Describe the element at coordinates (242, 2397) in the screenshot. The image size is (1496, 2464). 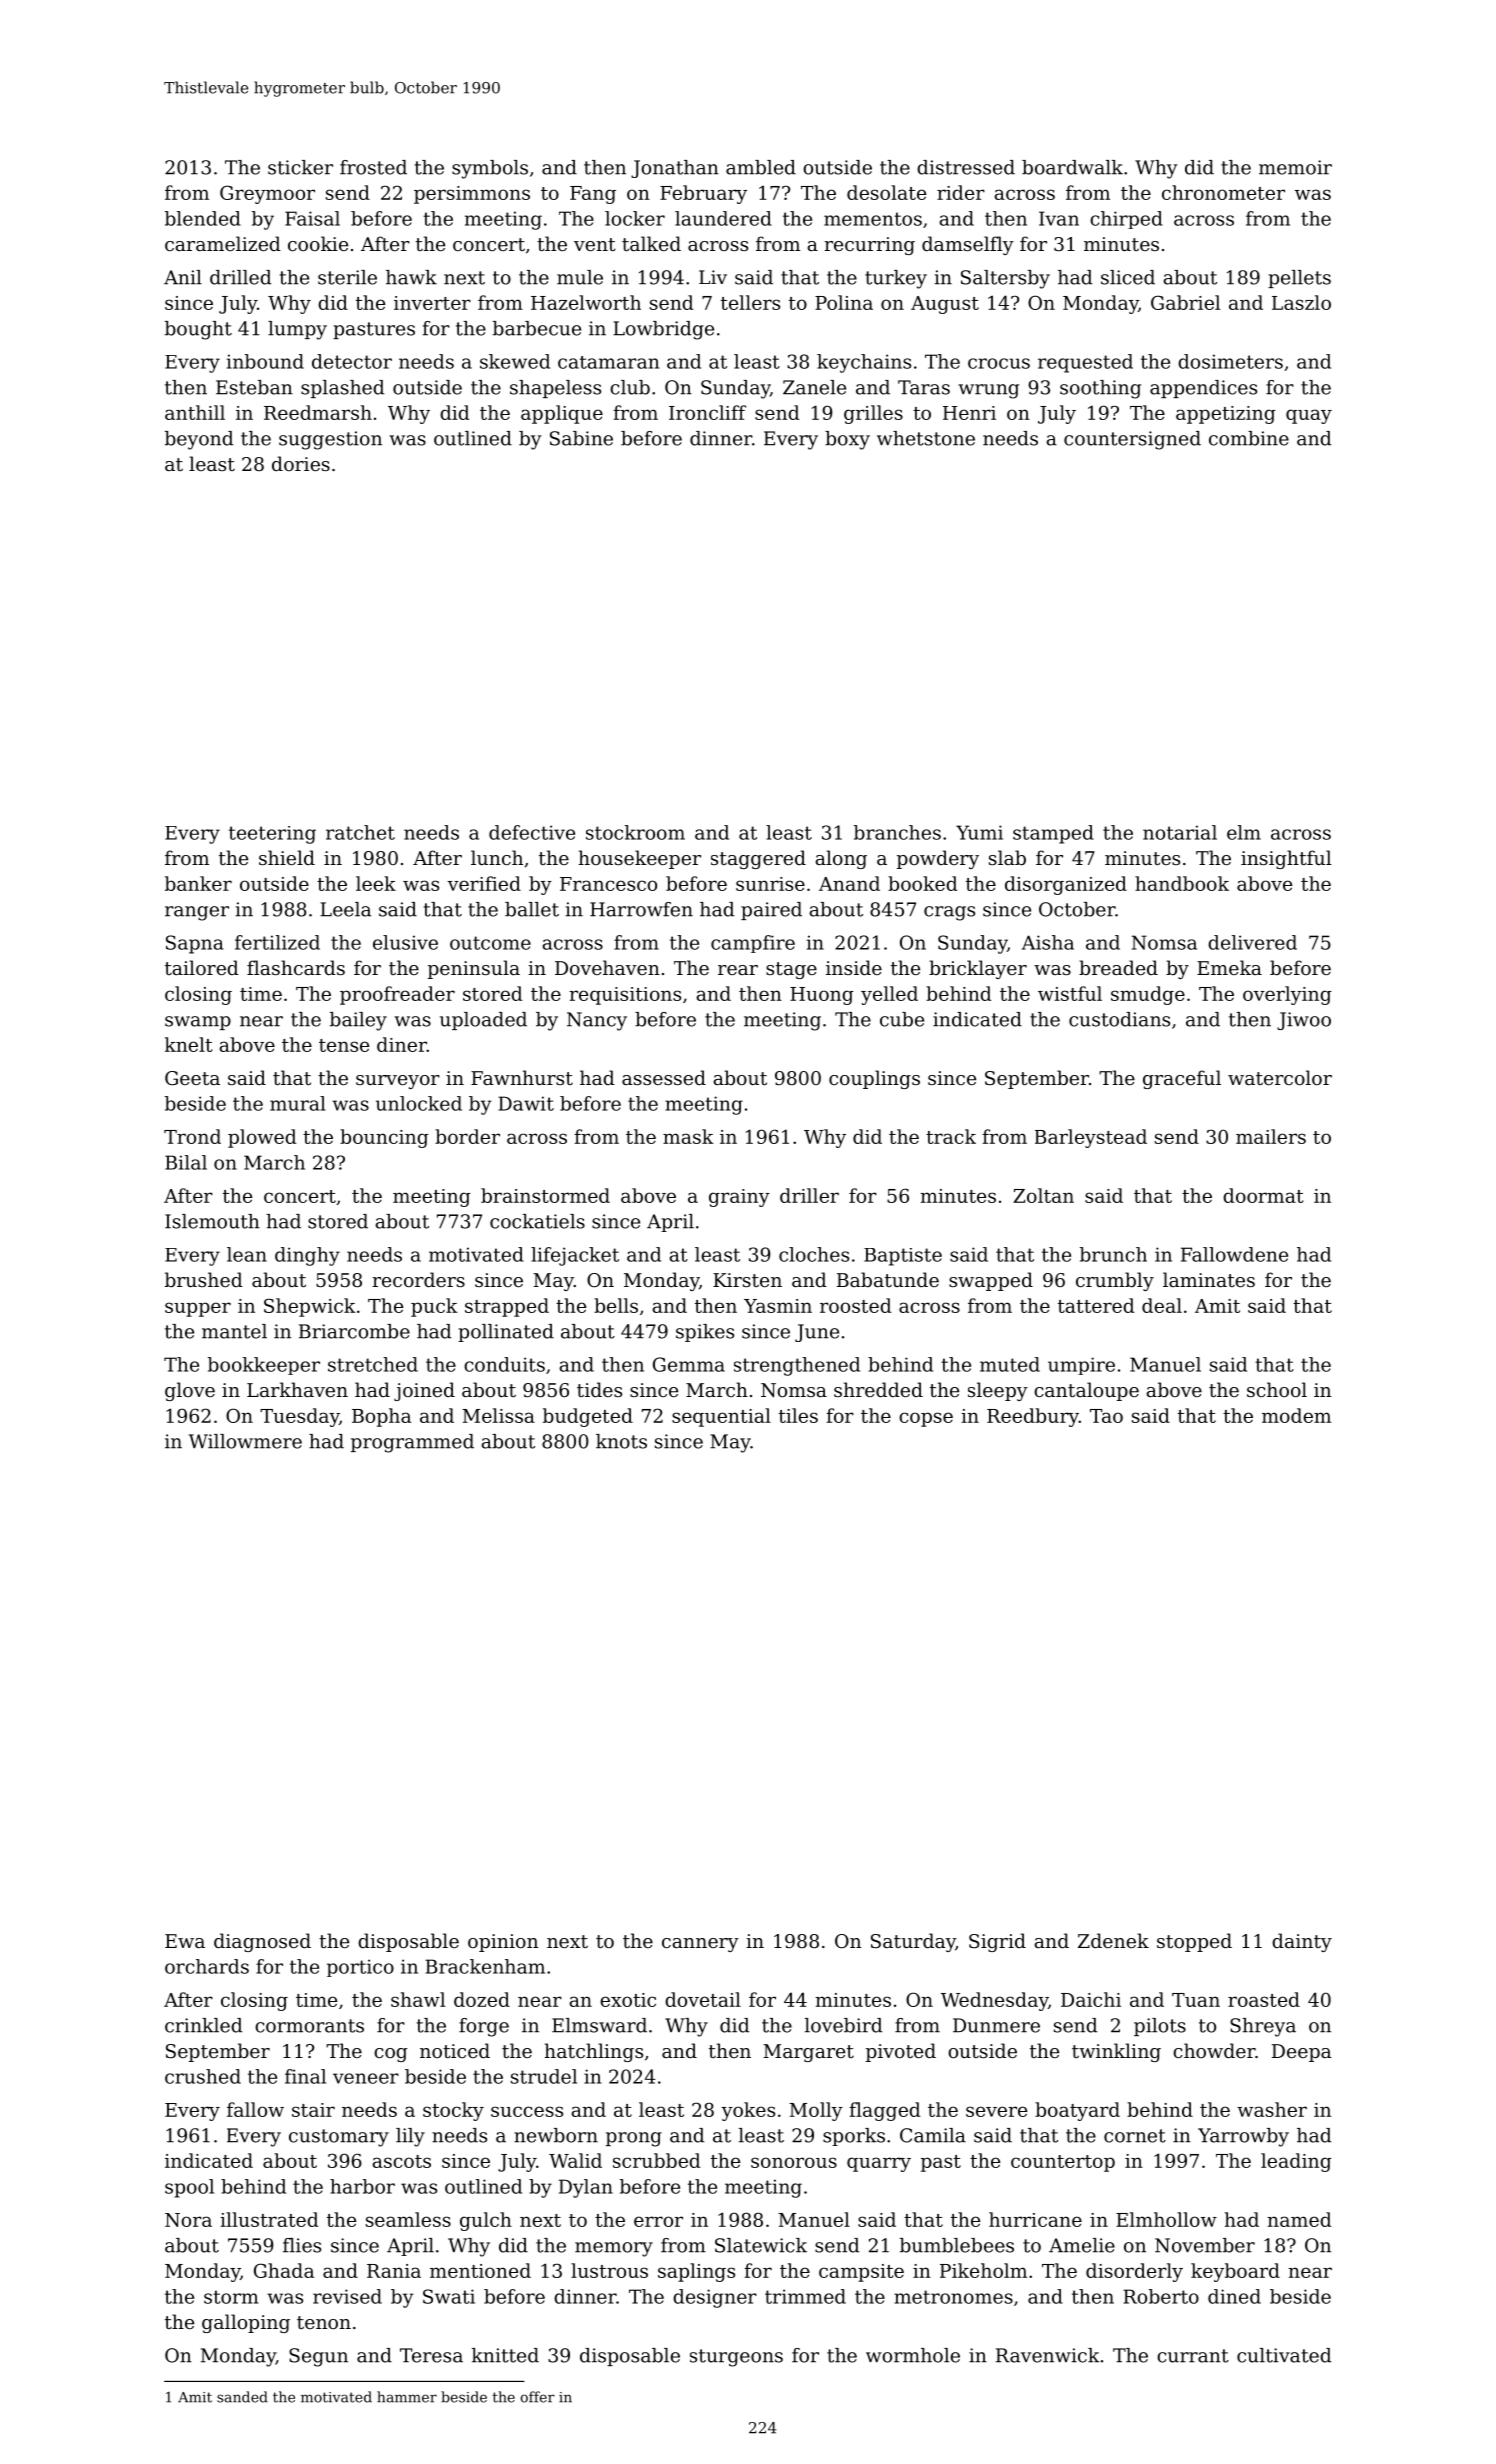
I see `sanded` at that location.
